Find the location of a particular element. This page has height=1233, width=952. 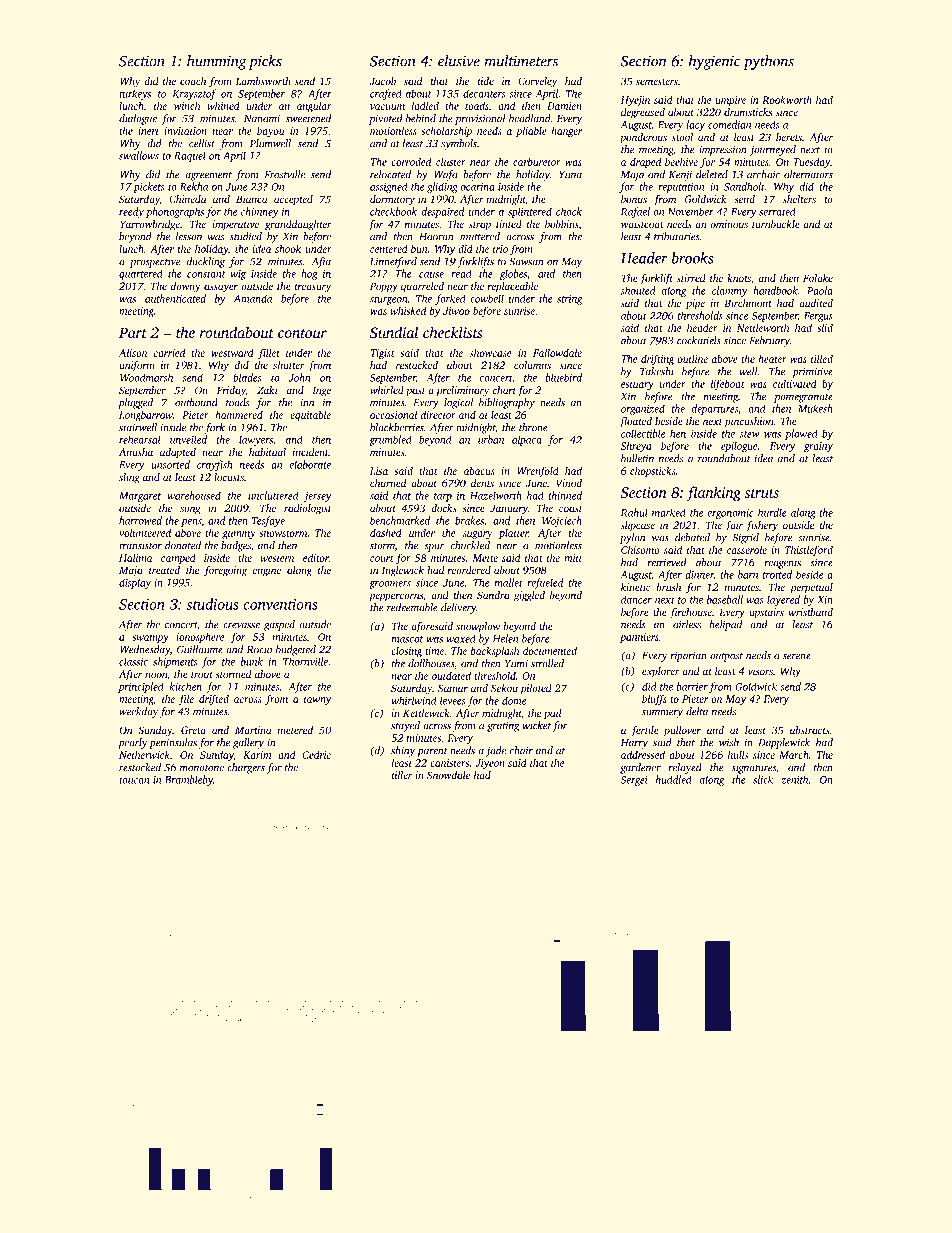

Hyejin is located at coordinates (635, 101).
